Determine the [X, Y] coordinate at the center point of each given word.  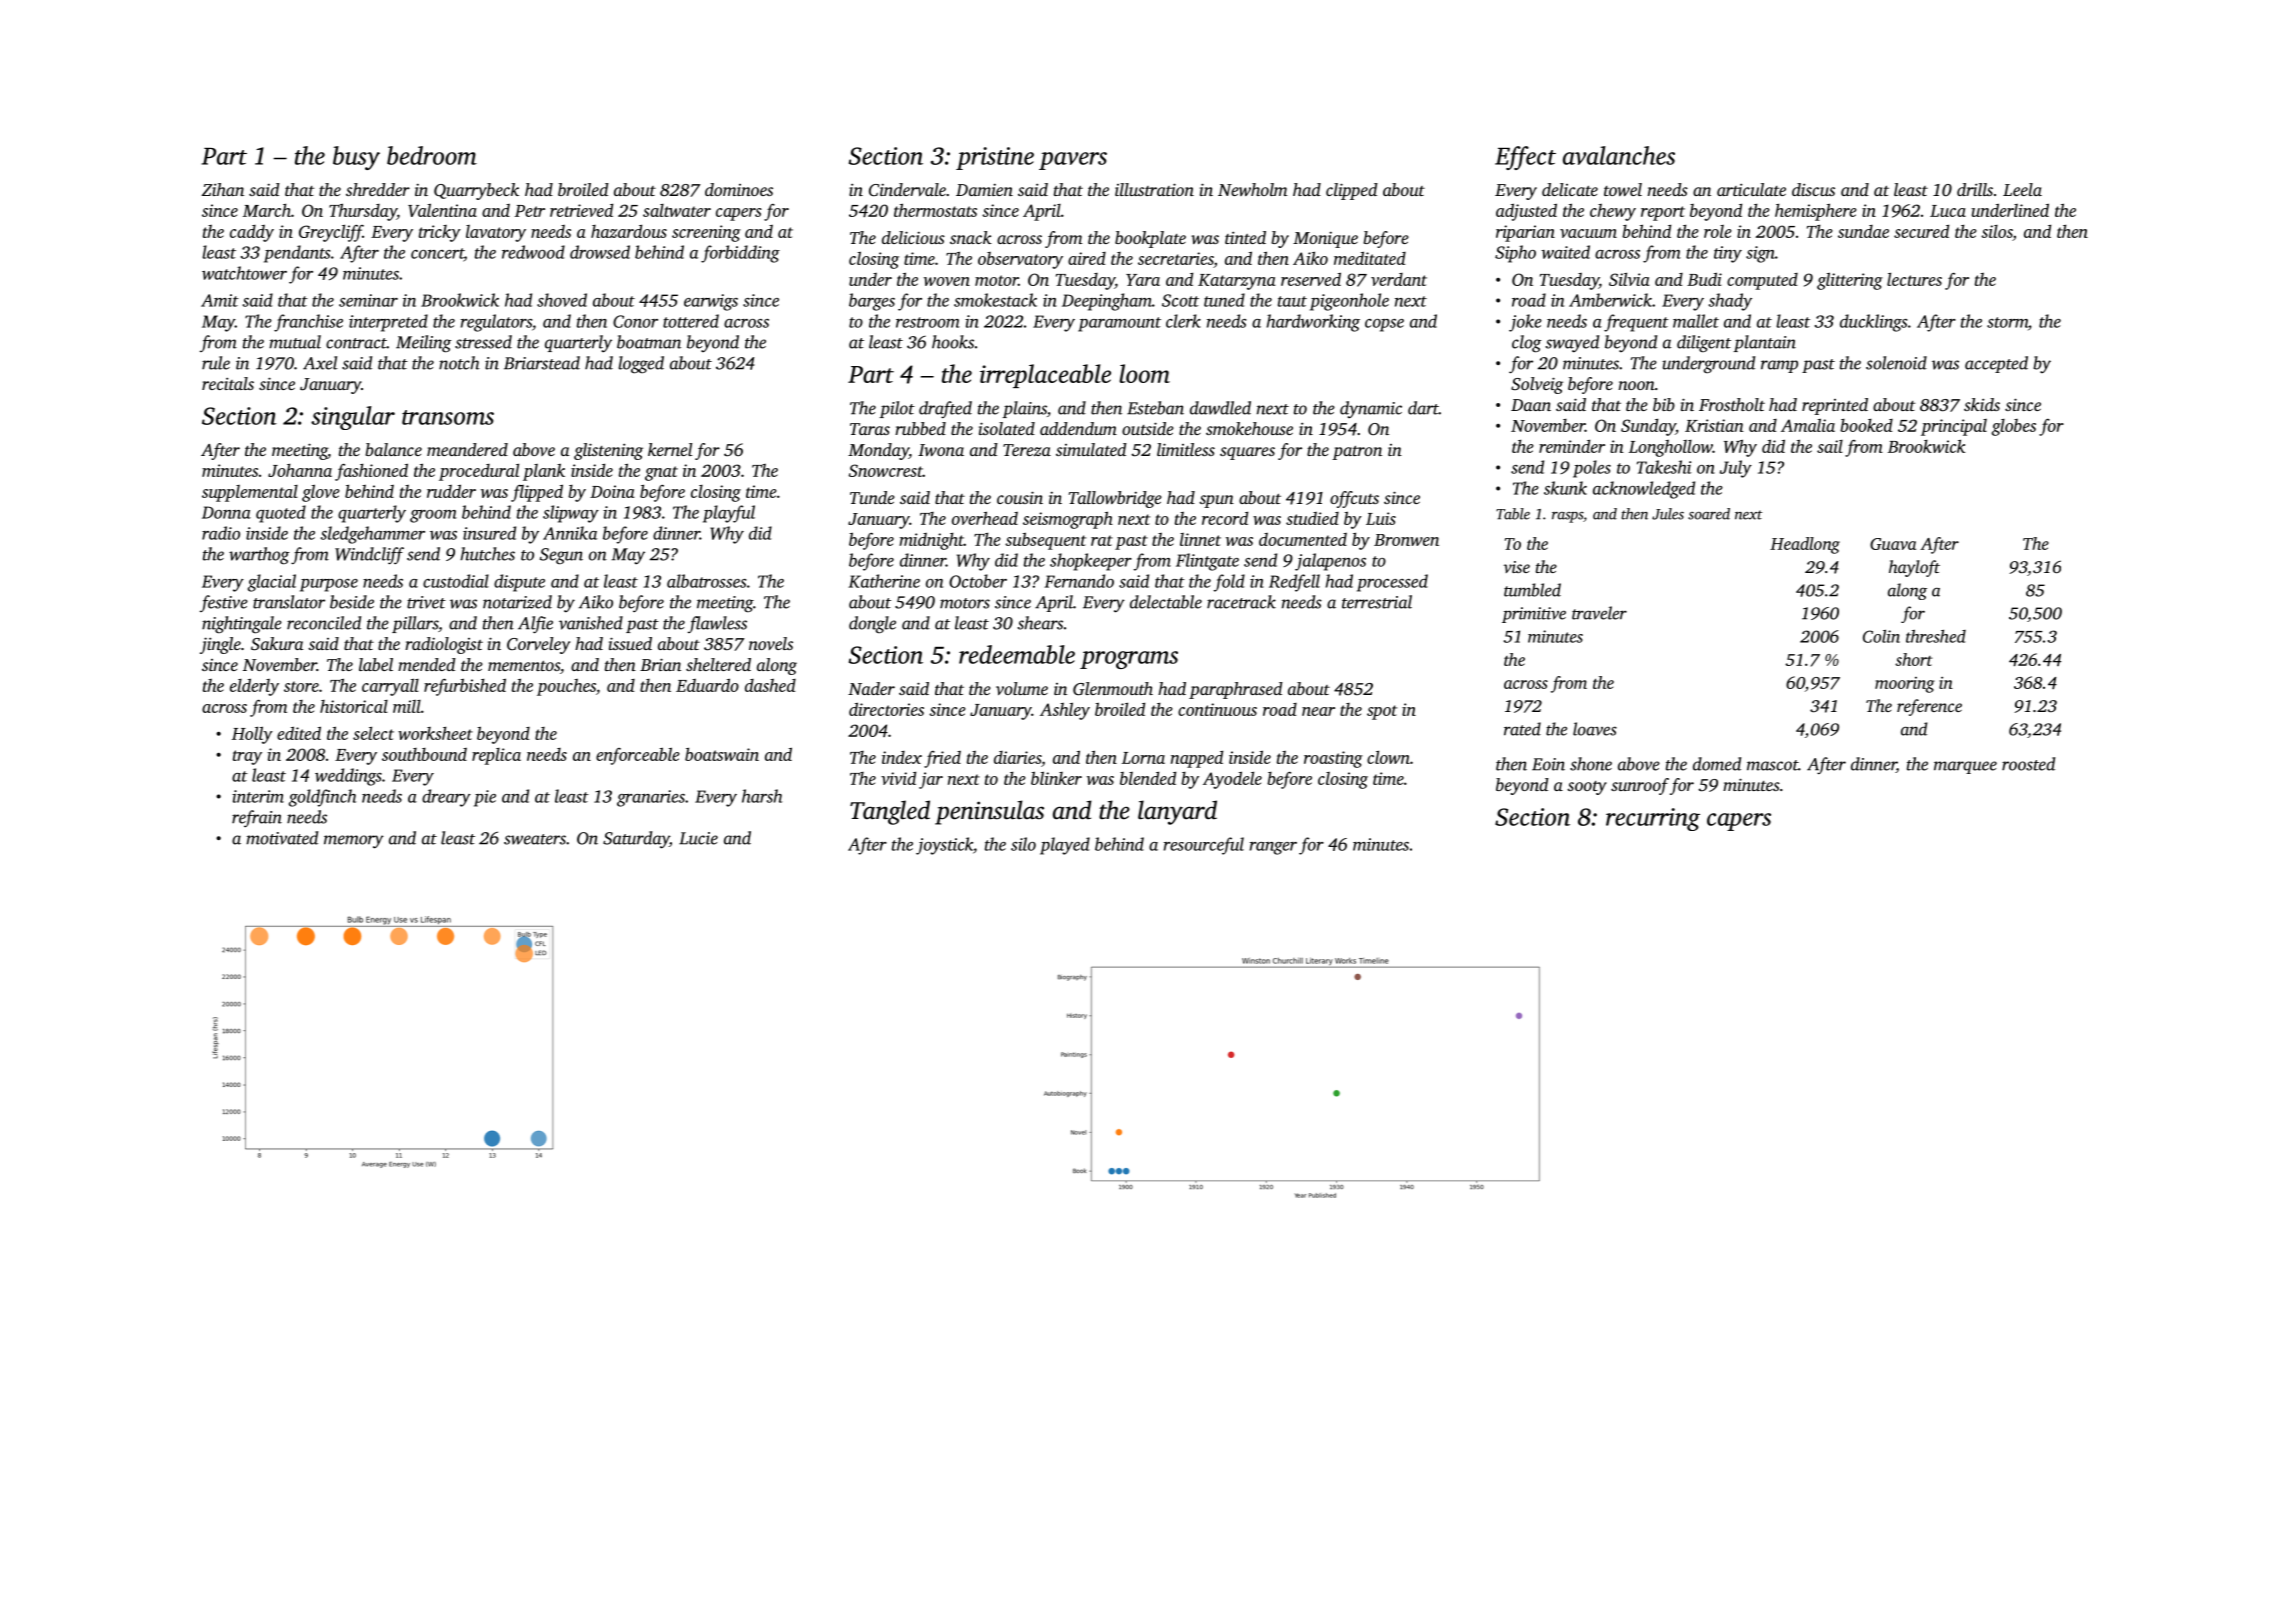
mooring [1905, 685]
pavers [1073, 161]
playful [729, 514]
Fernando [1079, 581]
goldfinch [322, 798]
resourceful [1204, 846]
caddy [252, 233]
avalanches [1619, 155]
